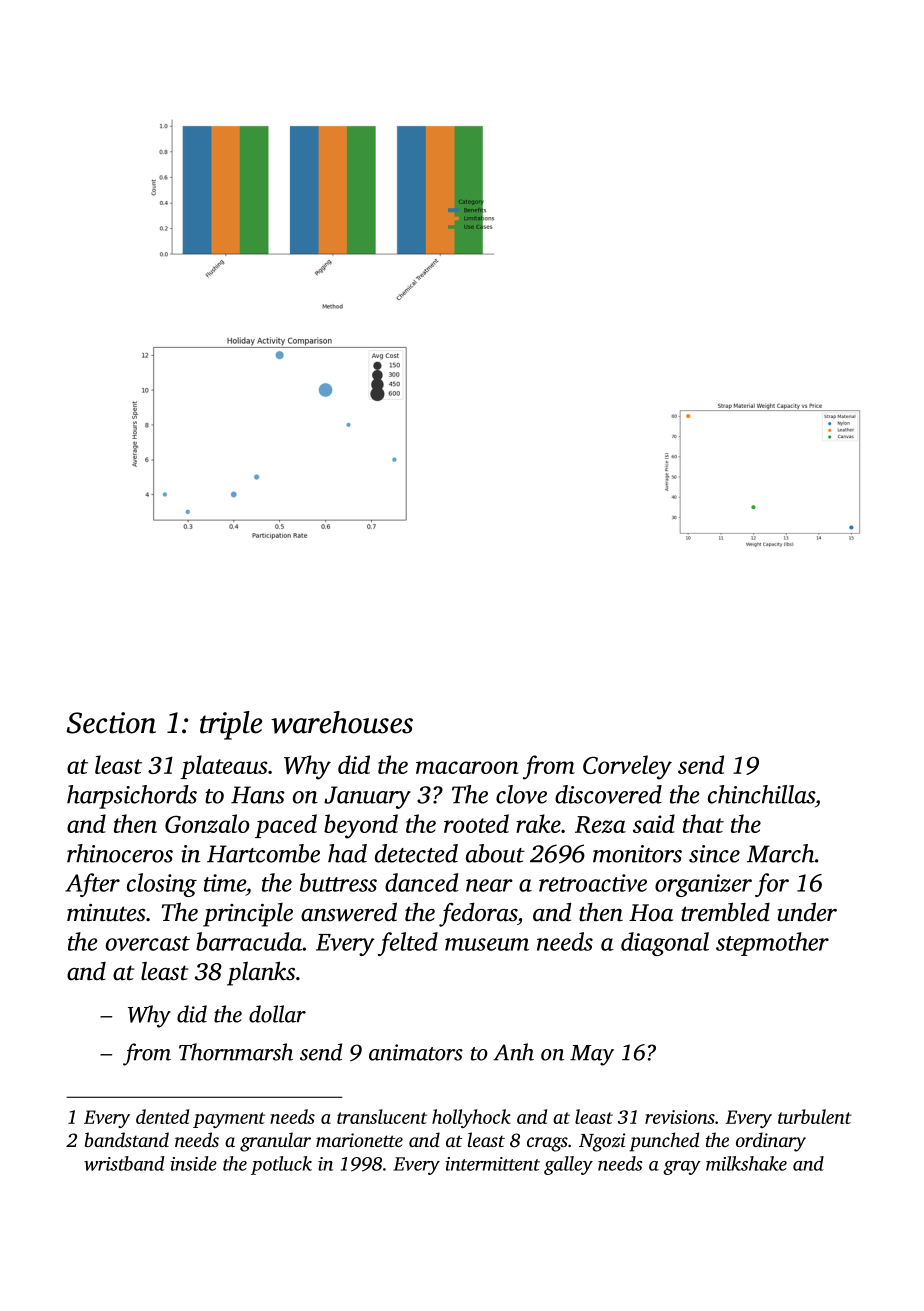  Describe the element at coordinates (236, 1052) in the screenshot. I see `Thornmarsh` at that location.
